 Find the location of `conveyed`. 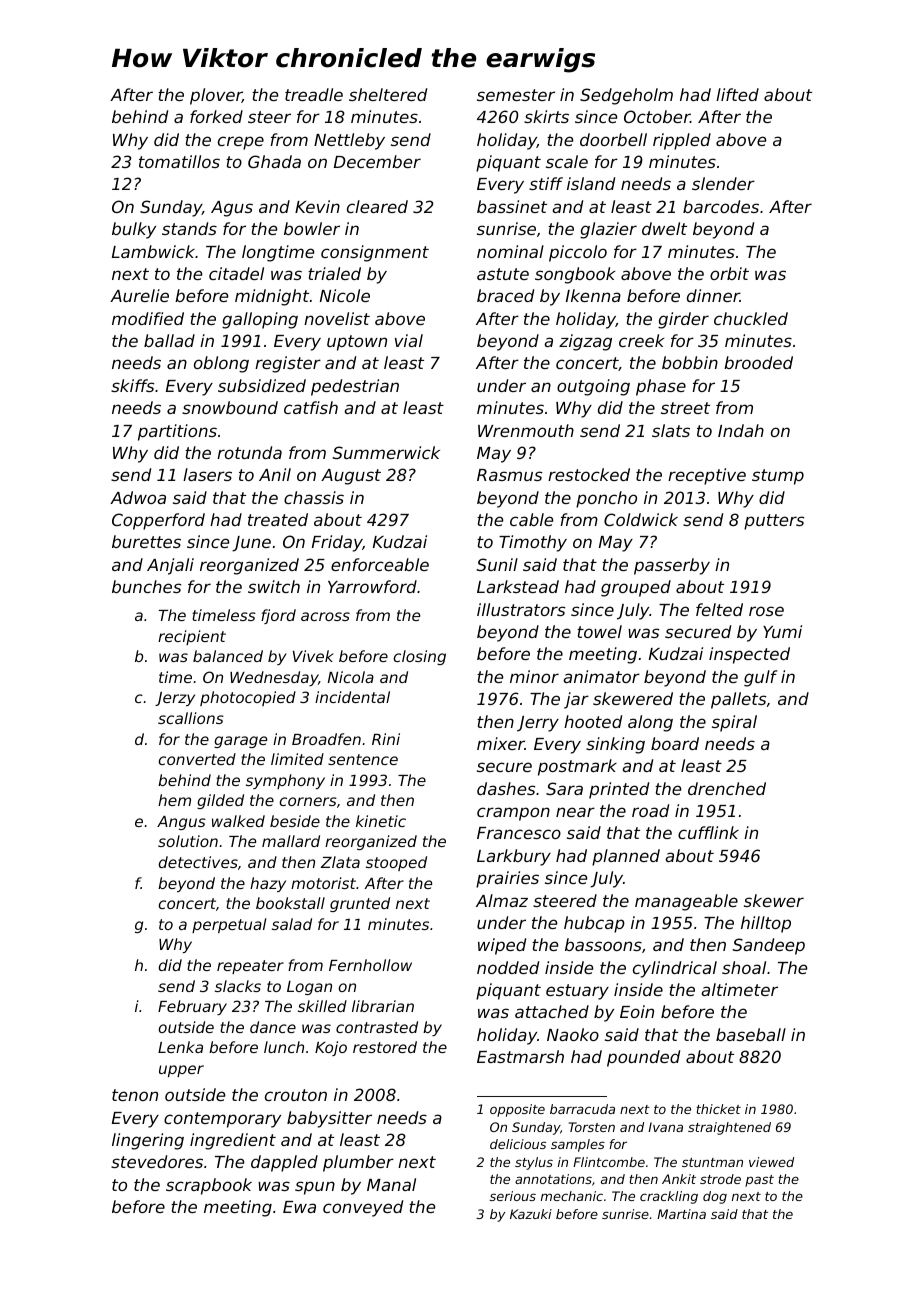

conveyed is located at coordinates (363, 1208).
